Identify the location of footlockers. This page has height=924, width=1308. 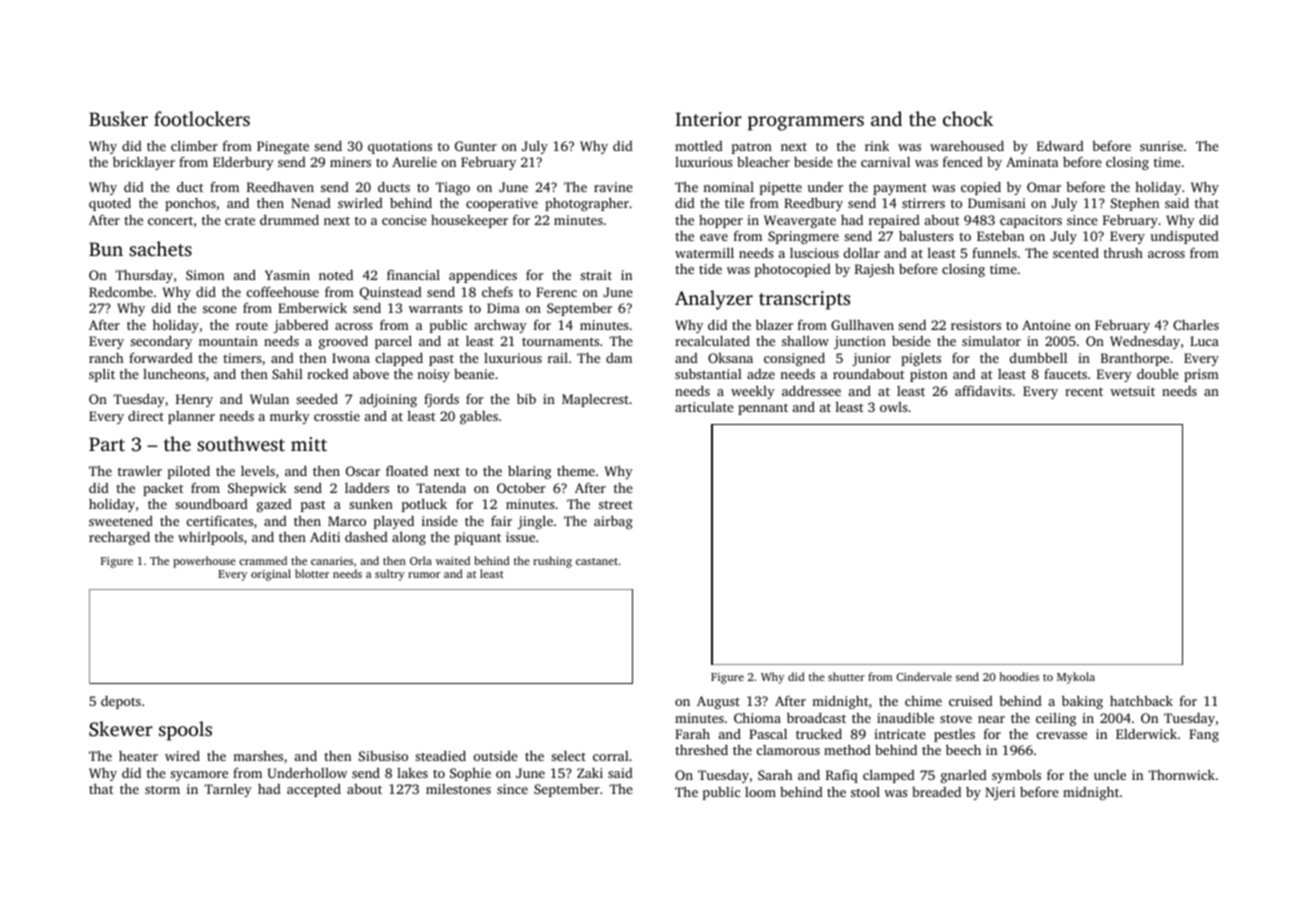
(202, 118).
